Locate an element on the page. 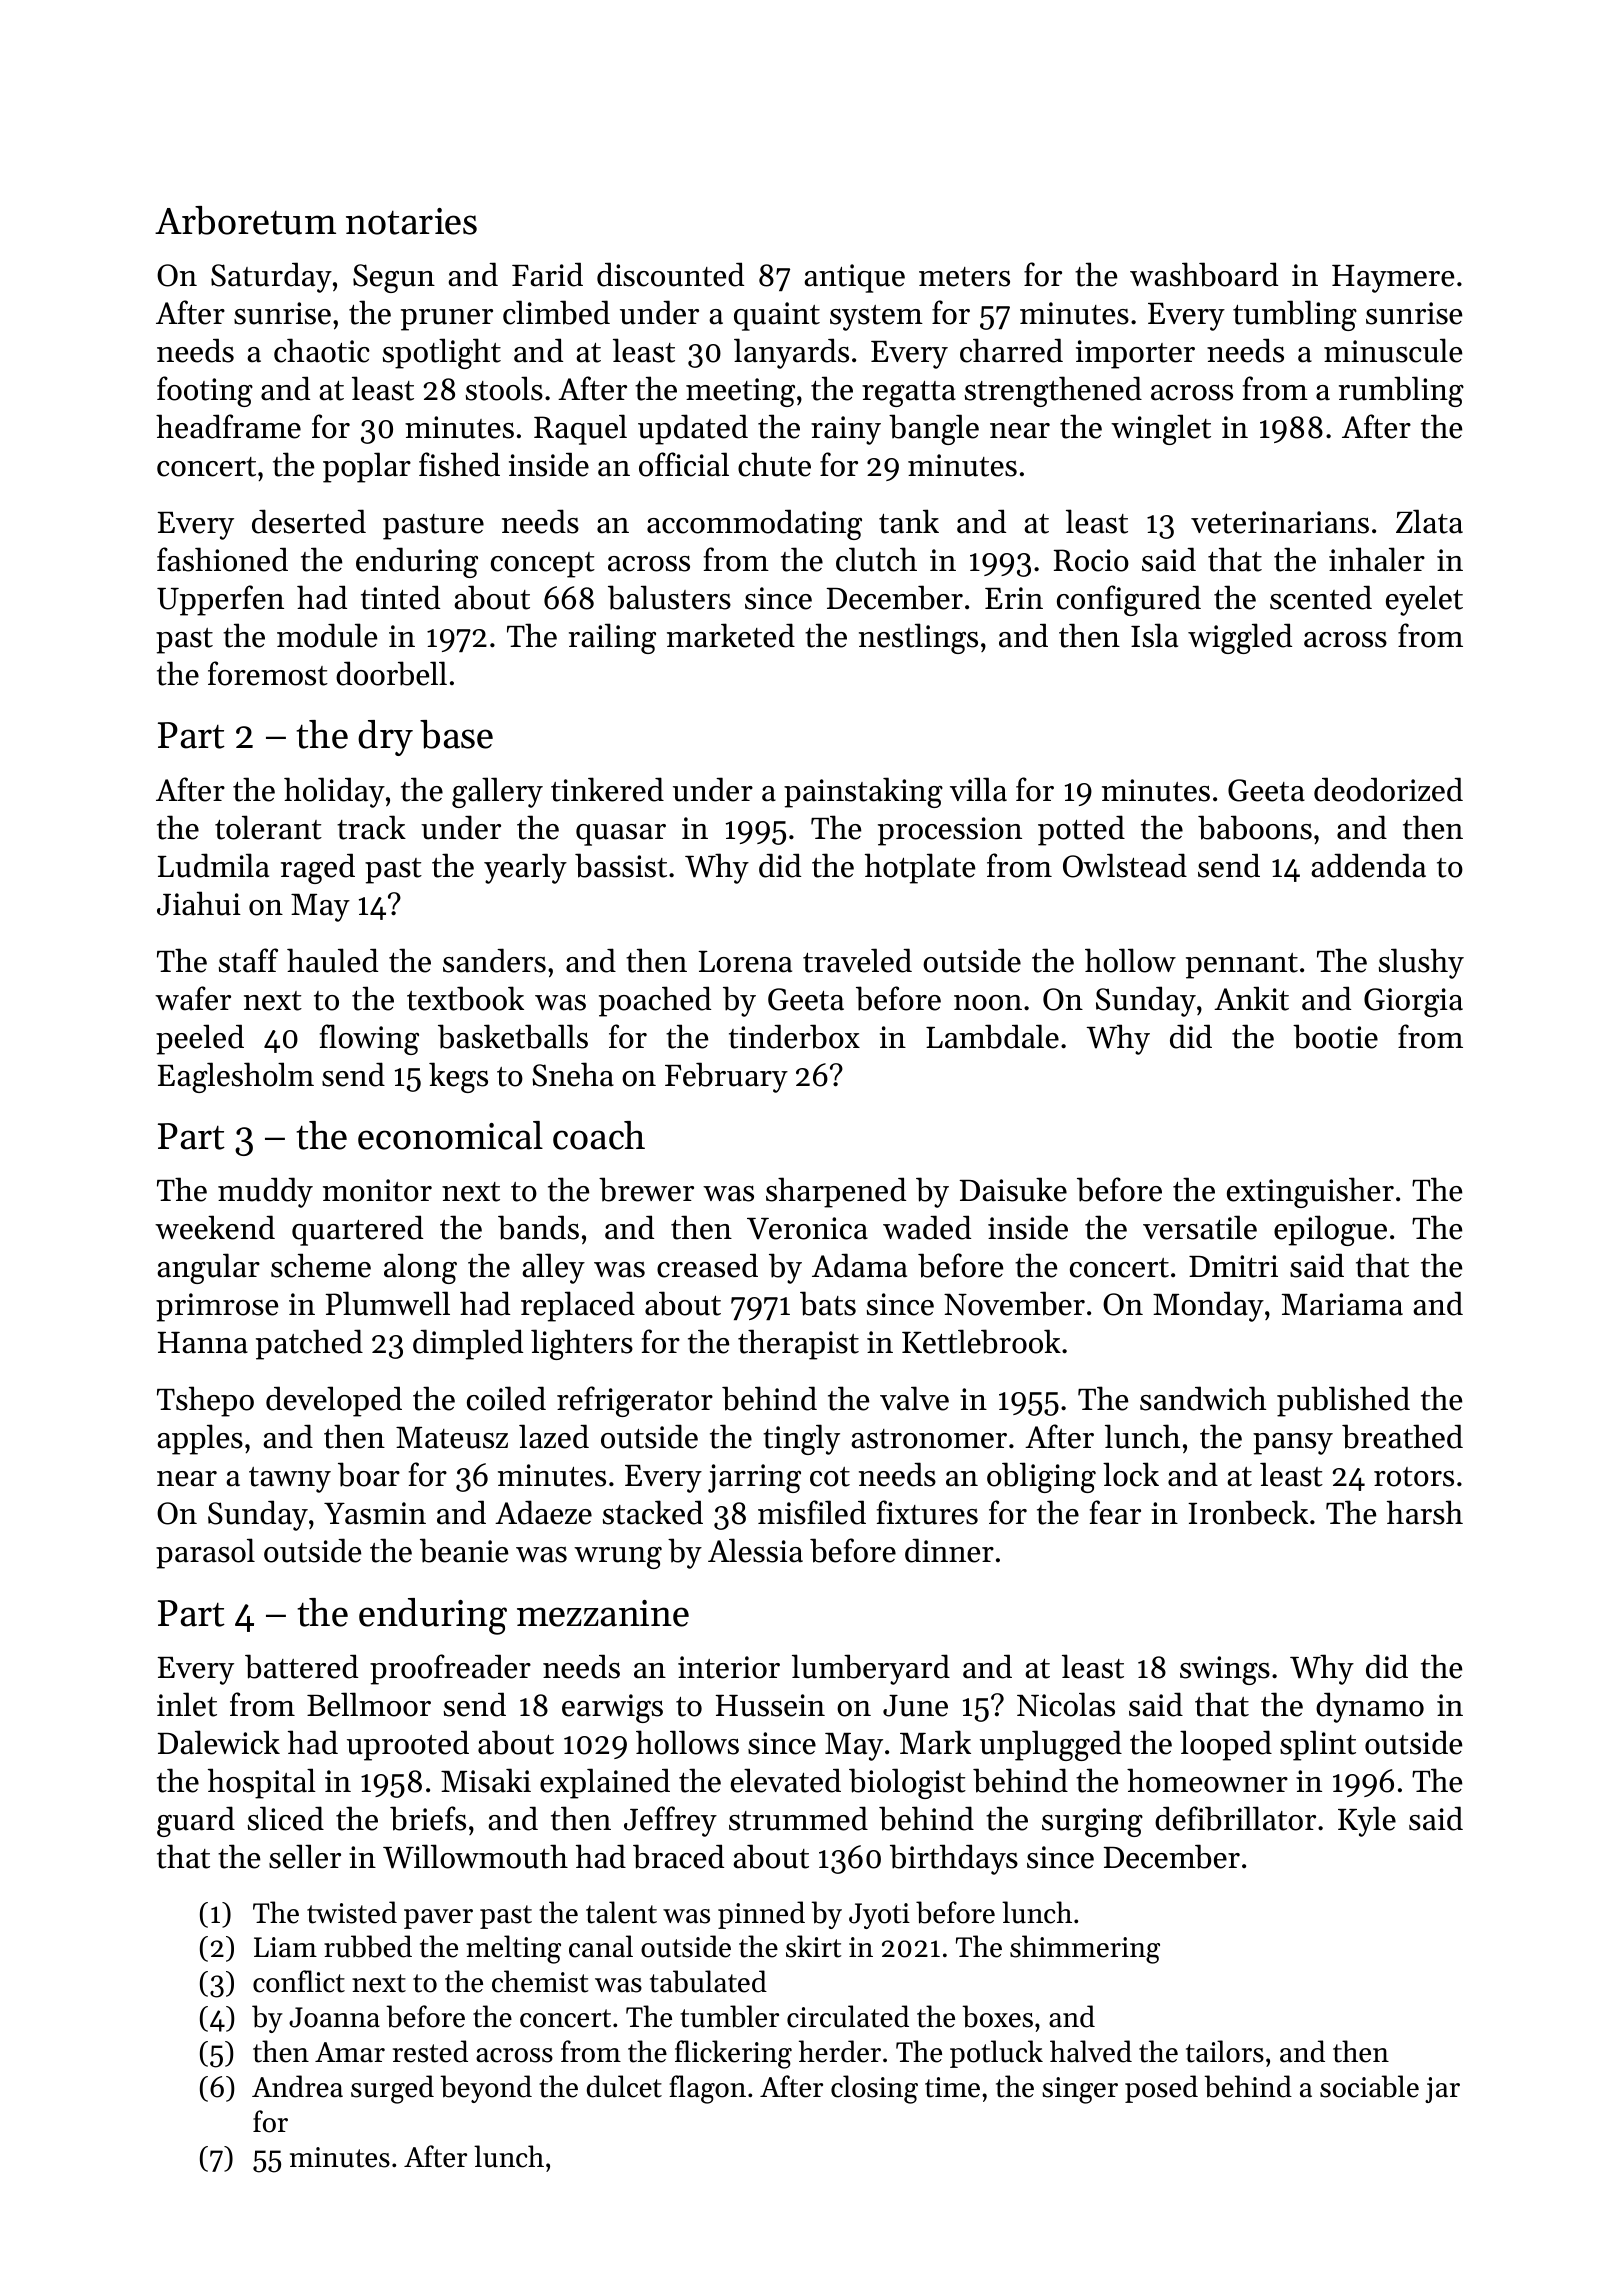  misfiled is located at coordinates (812, 1512).
